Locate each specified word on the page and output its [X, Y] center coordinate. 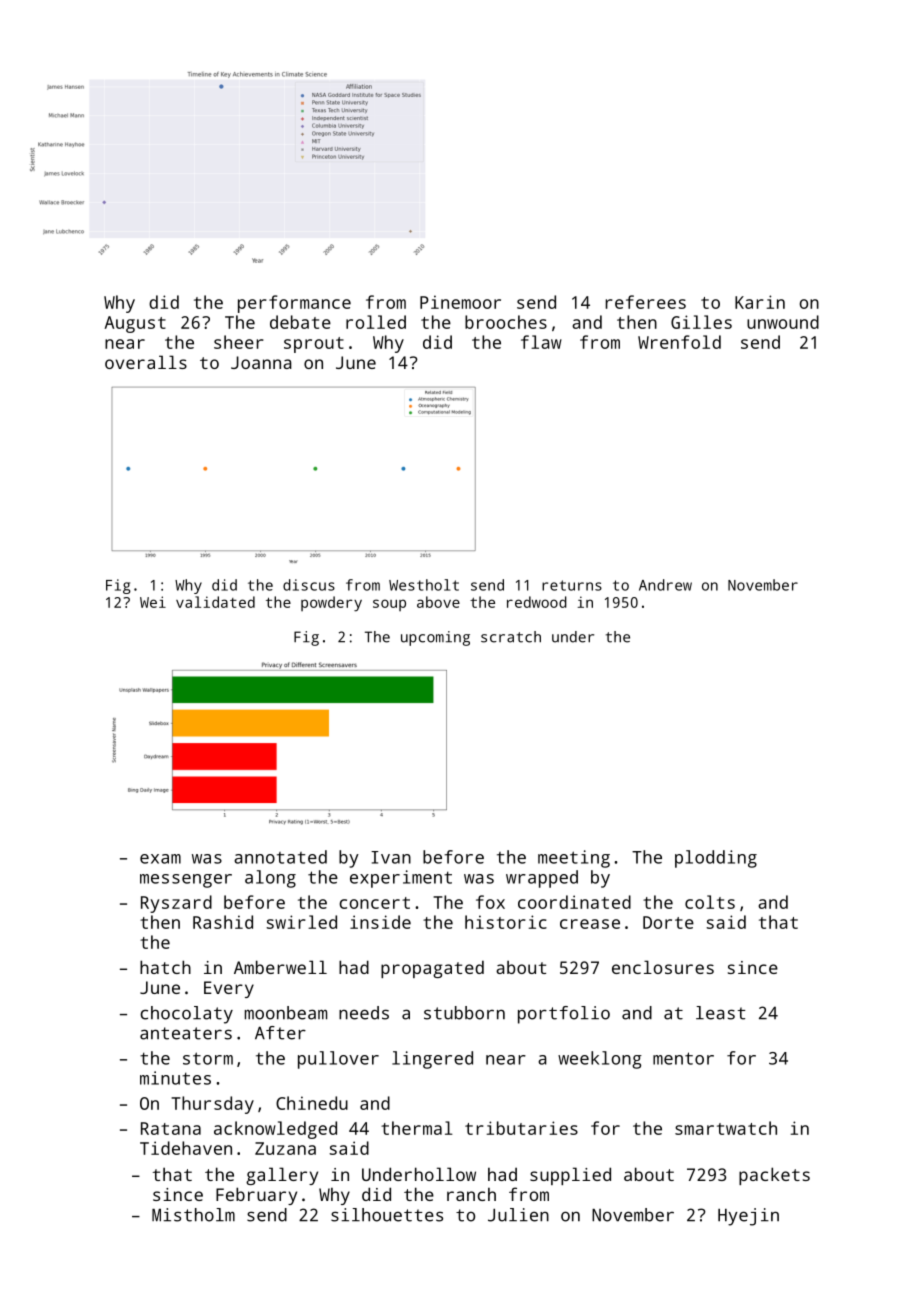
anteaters [186, 1033]
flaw [541, 342]
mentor [683, 1058]
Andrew [665, 585]
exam [160, 859]
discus [309, 585]
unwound [783, 322]
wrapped [542, 879]
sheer [239, 342]
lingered [432, 1060]
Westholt [424, 585]
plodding [716, 859]
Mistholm [193, 1215]
